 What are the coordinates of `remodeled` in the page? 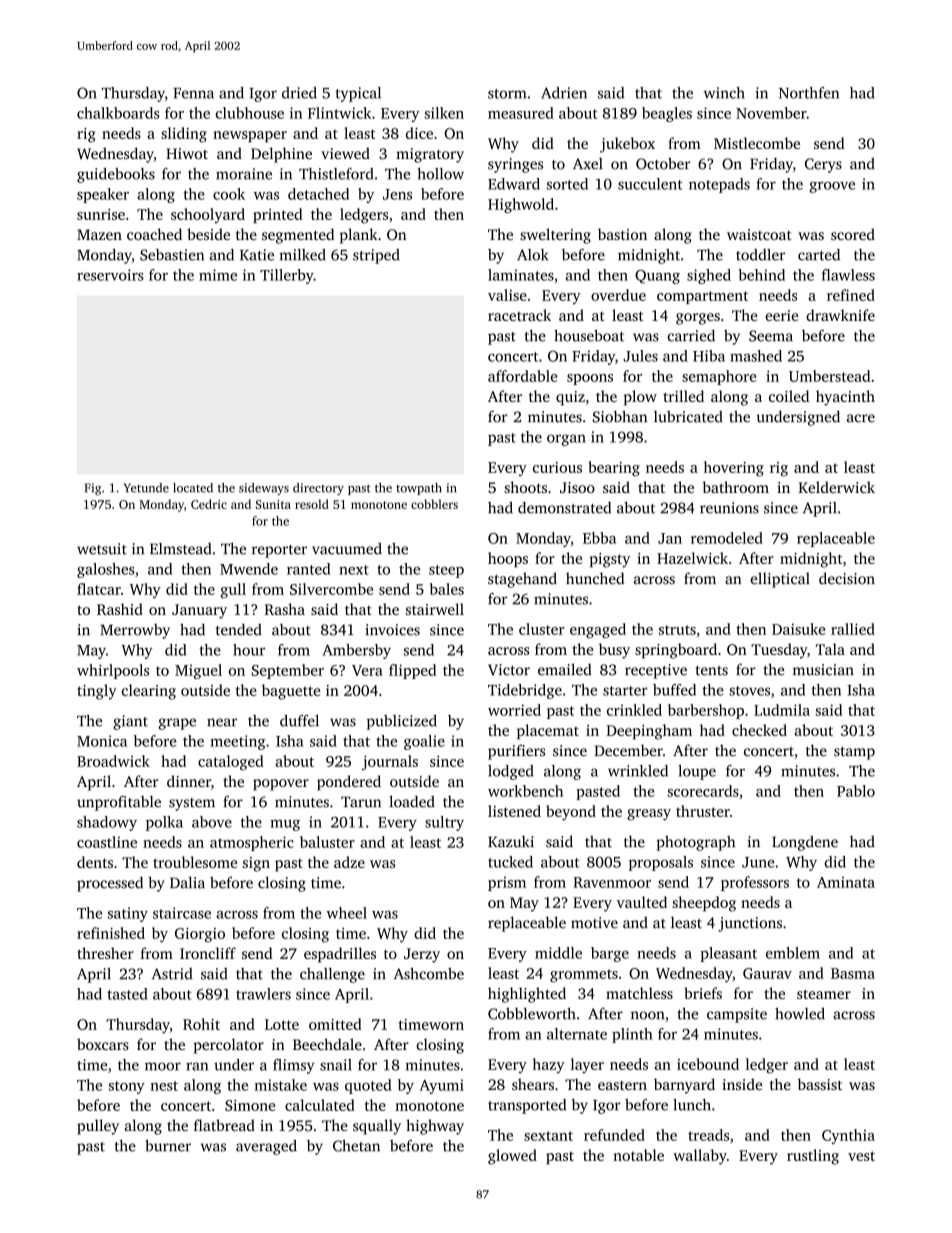 It's located at (727, 538).
